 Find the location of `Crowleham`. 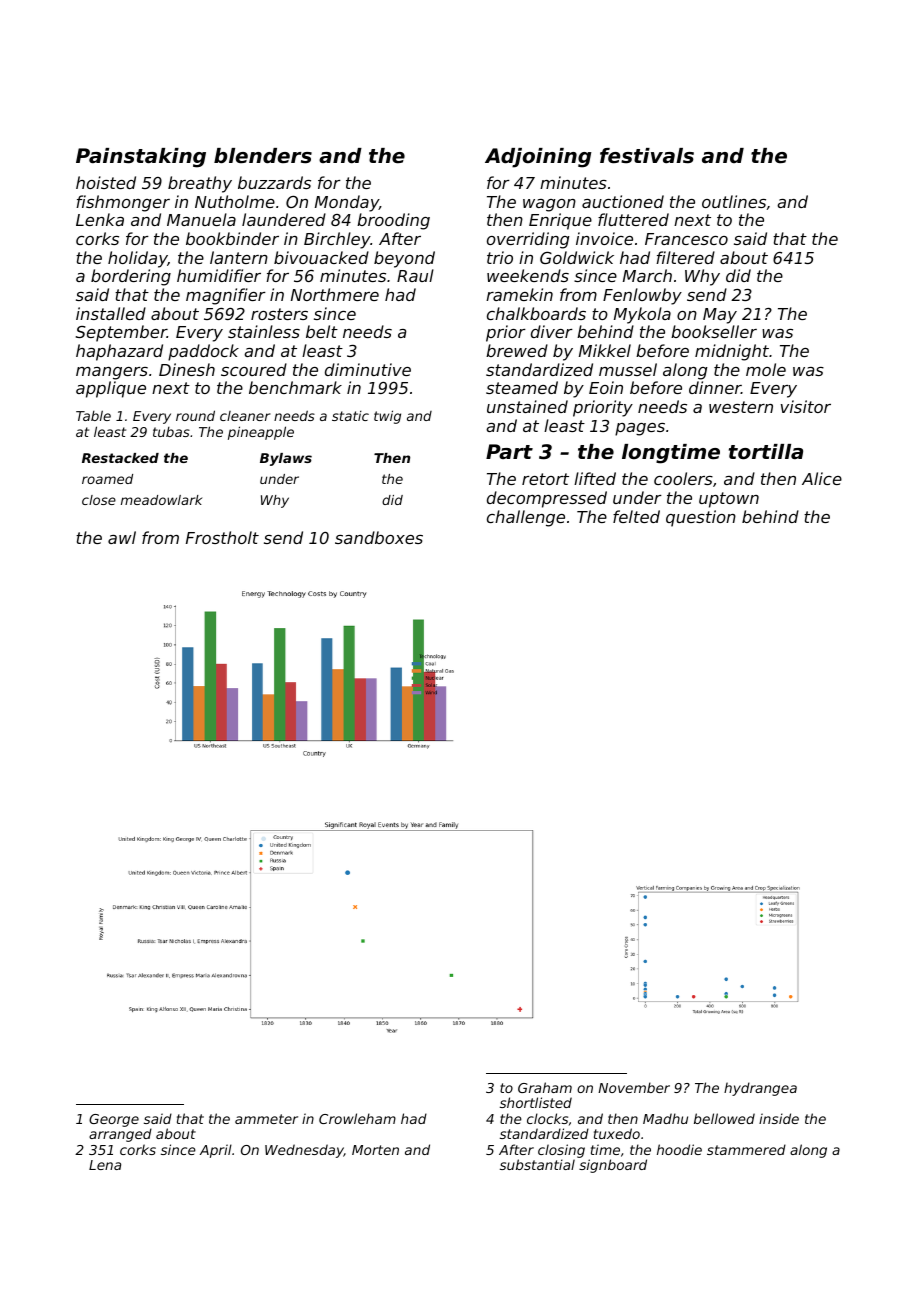

Crowleham is located at coordinates (357, 1118).
